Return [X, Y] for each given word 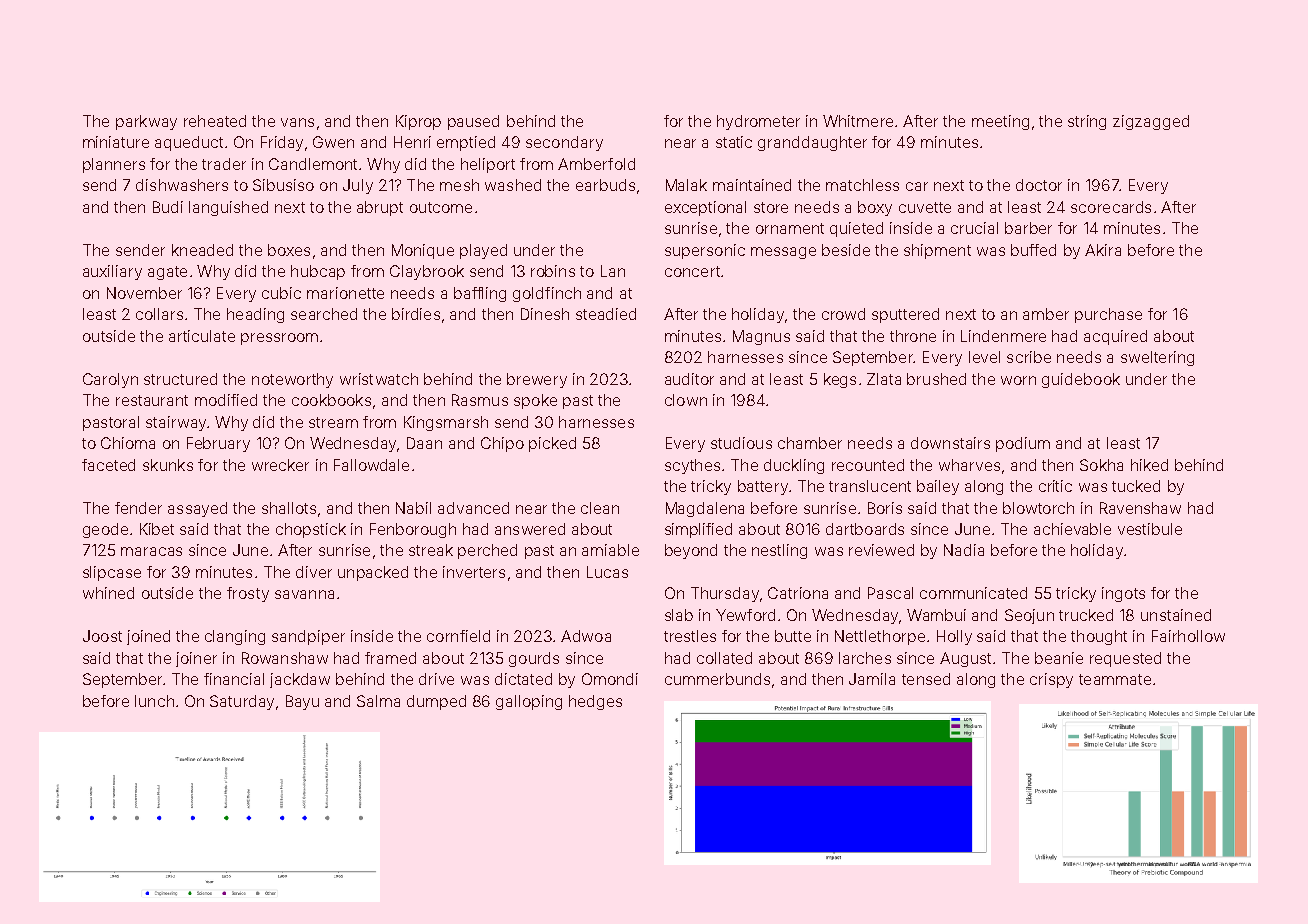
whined [108, 593]
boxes [289, 250]
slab [679, 615]
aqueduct [189, 143]
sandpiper [308, 637]
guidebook [1081, 380]
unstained [1176, 615]
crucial [974, 228]
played [483, 251]
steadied [606, 314]
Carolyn [110, 380]
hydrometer [758, 122]
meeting [1000, 122]
